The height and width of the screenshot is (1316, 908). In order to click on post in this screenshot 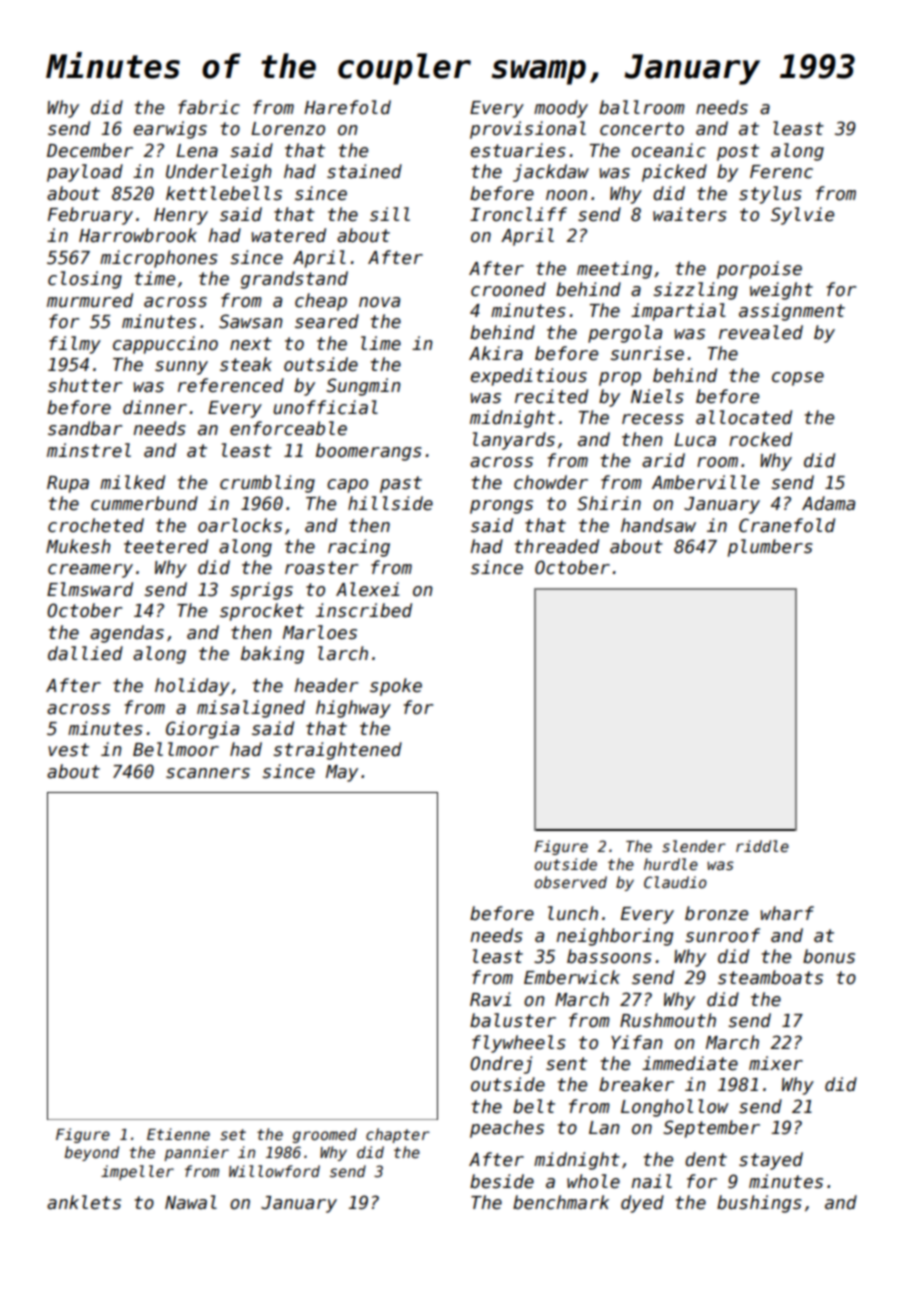, I will do `click(738, 152)`.
